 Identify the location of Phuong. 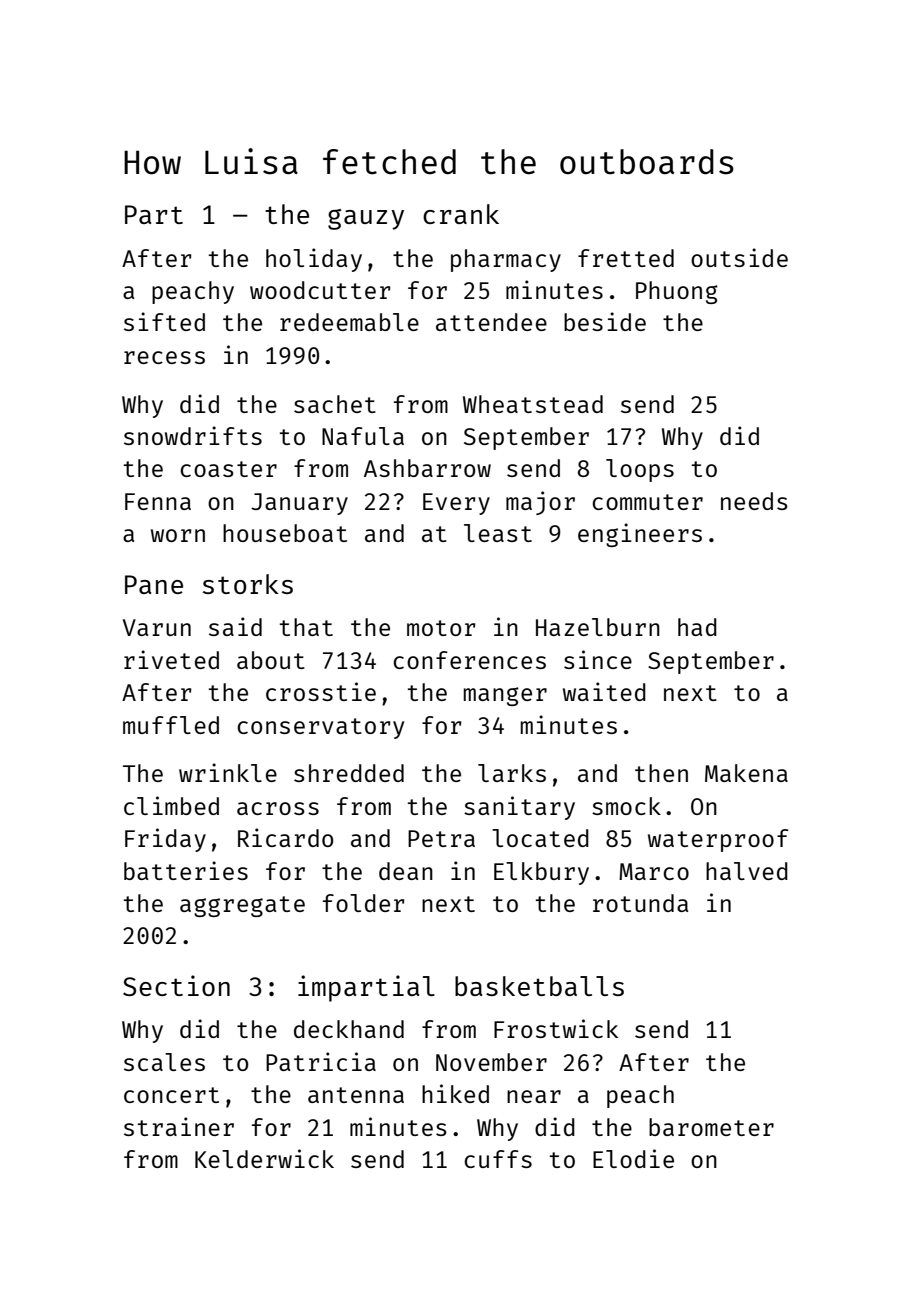
(677, 292).
